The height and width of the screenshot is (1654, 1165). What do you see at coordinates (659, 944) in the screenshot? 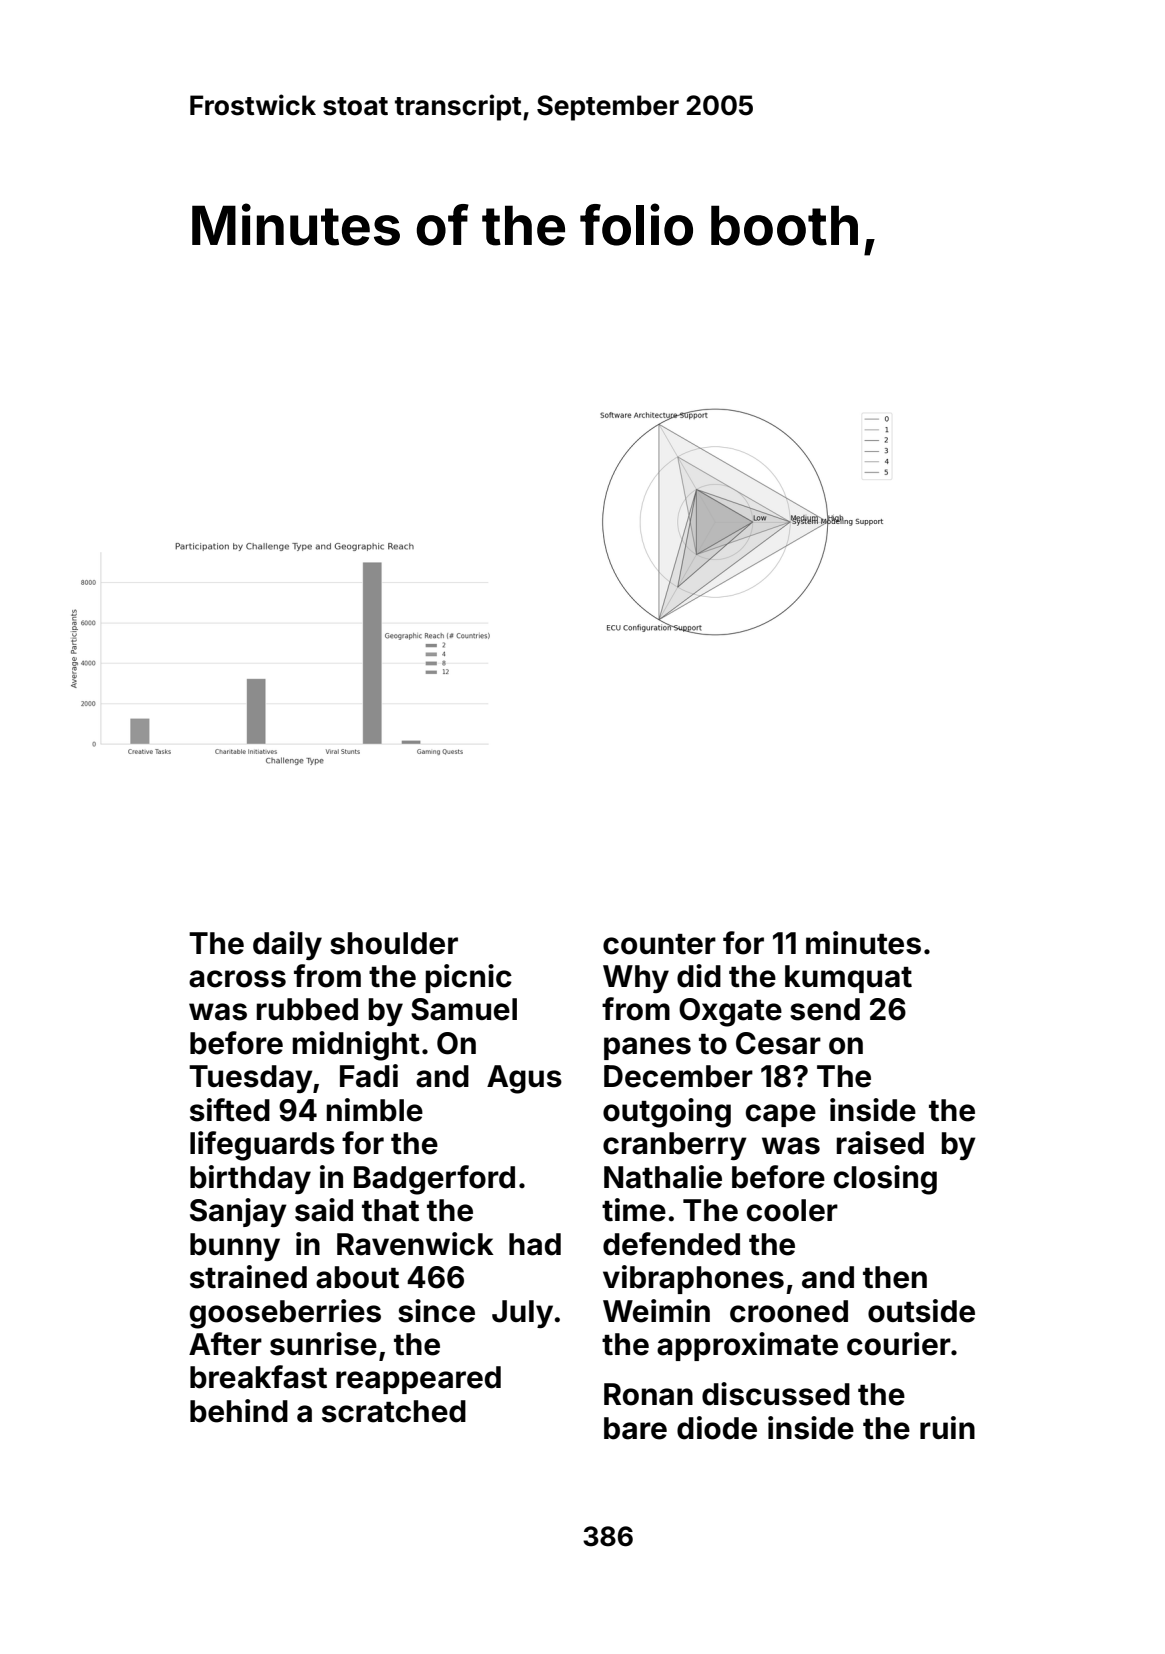
I see `counter` at bounding box center [659, 944].
